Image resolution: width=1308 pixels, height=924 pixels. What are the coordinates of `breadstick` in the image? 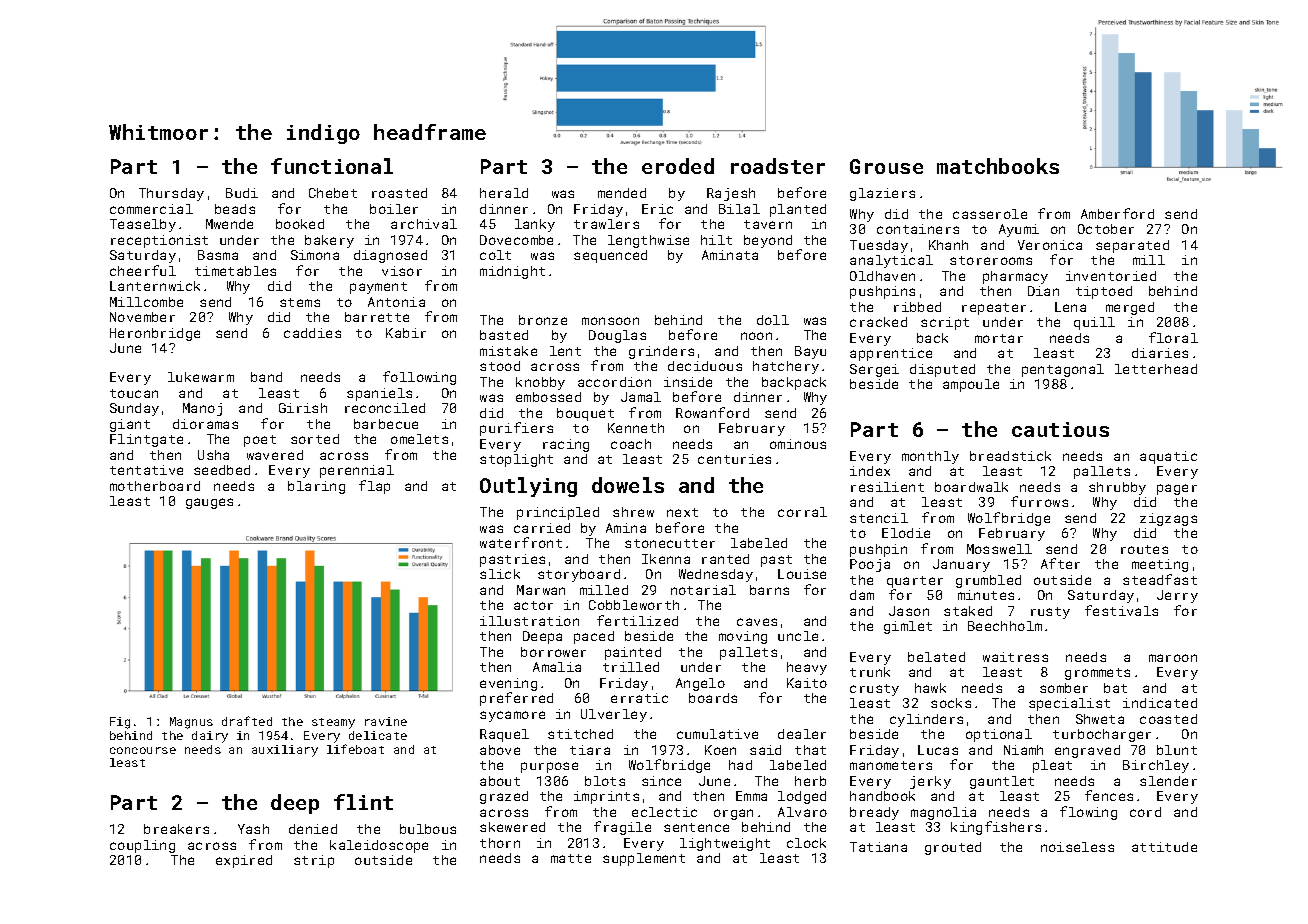 It's located at (1010, 456).
